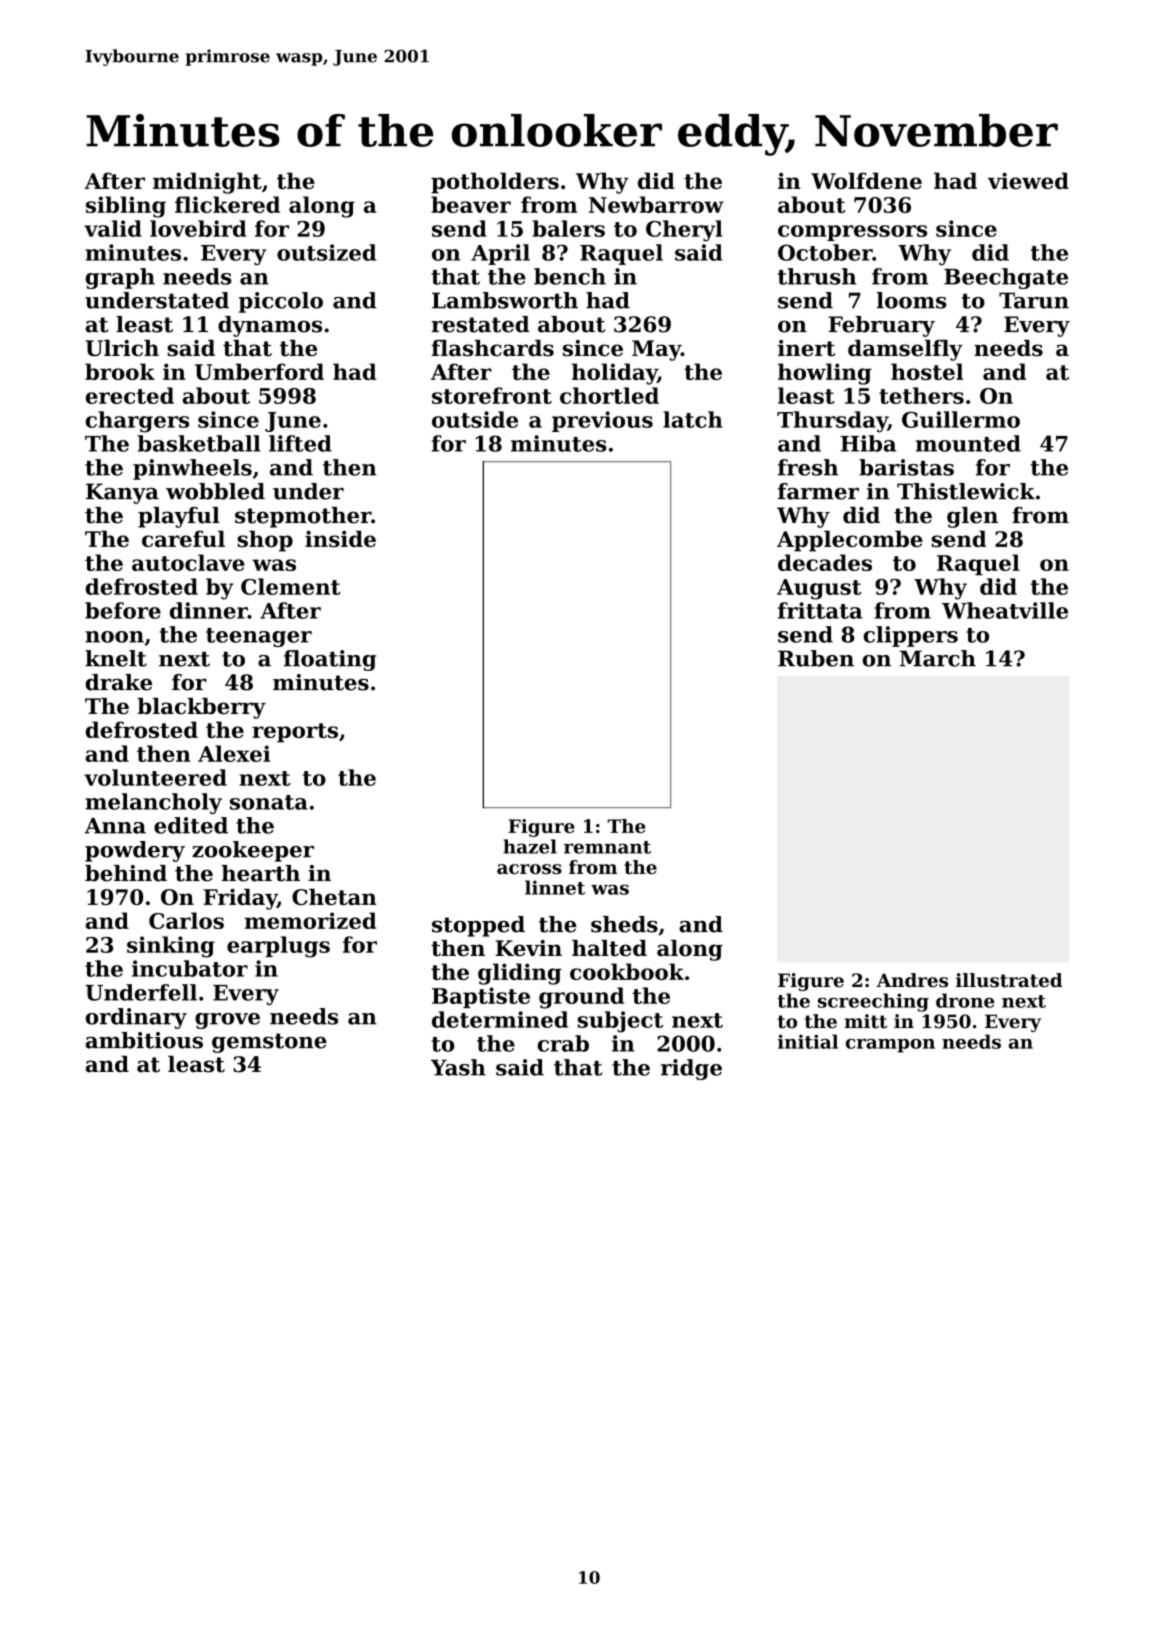  I want to click on floating, so click(330, 660).
